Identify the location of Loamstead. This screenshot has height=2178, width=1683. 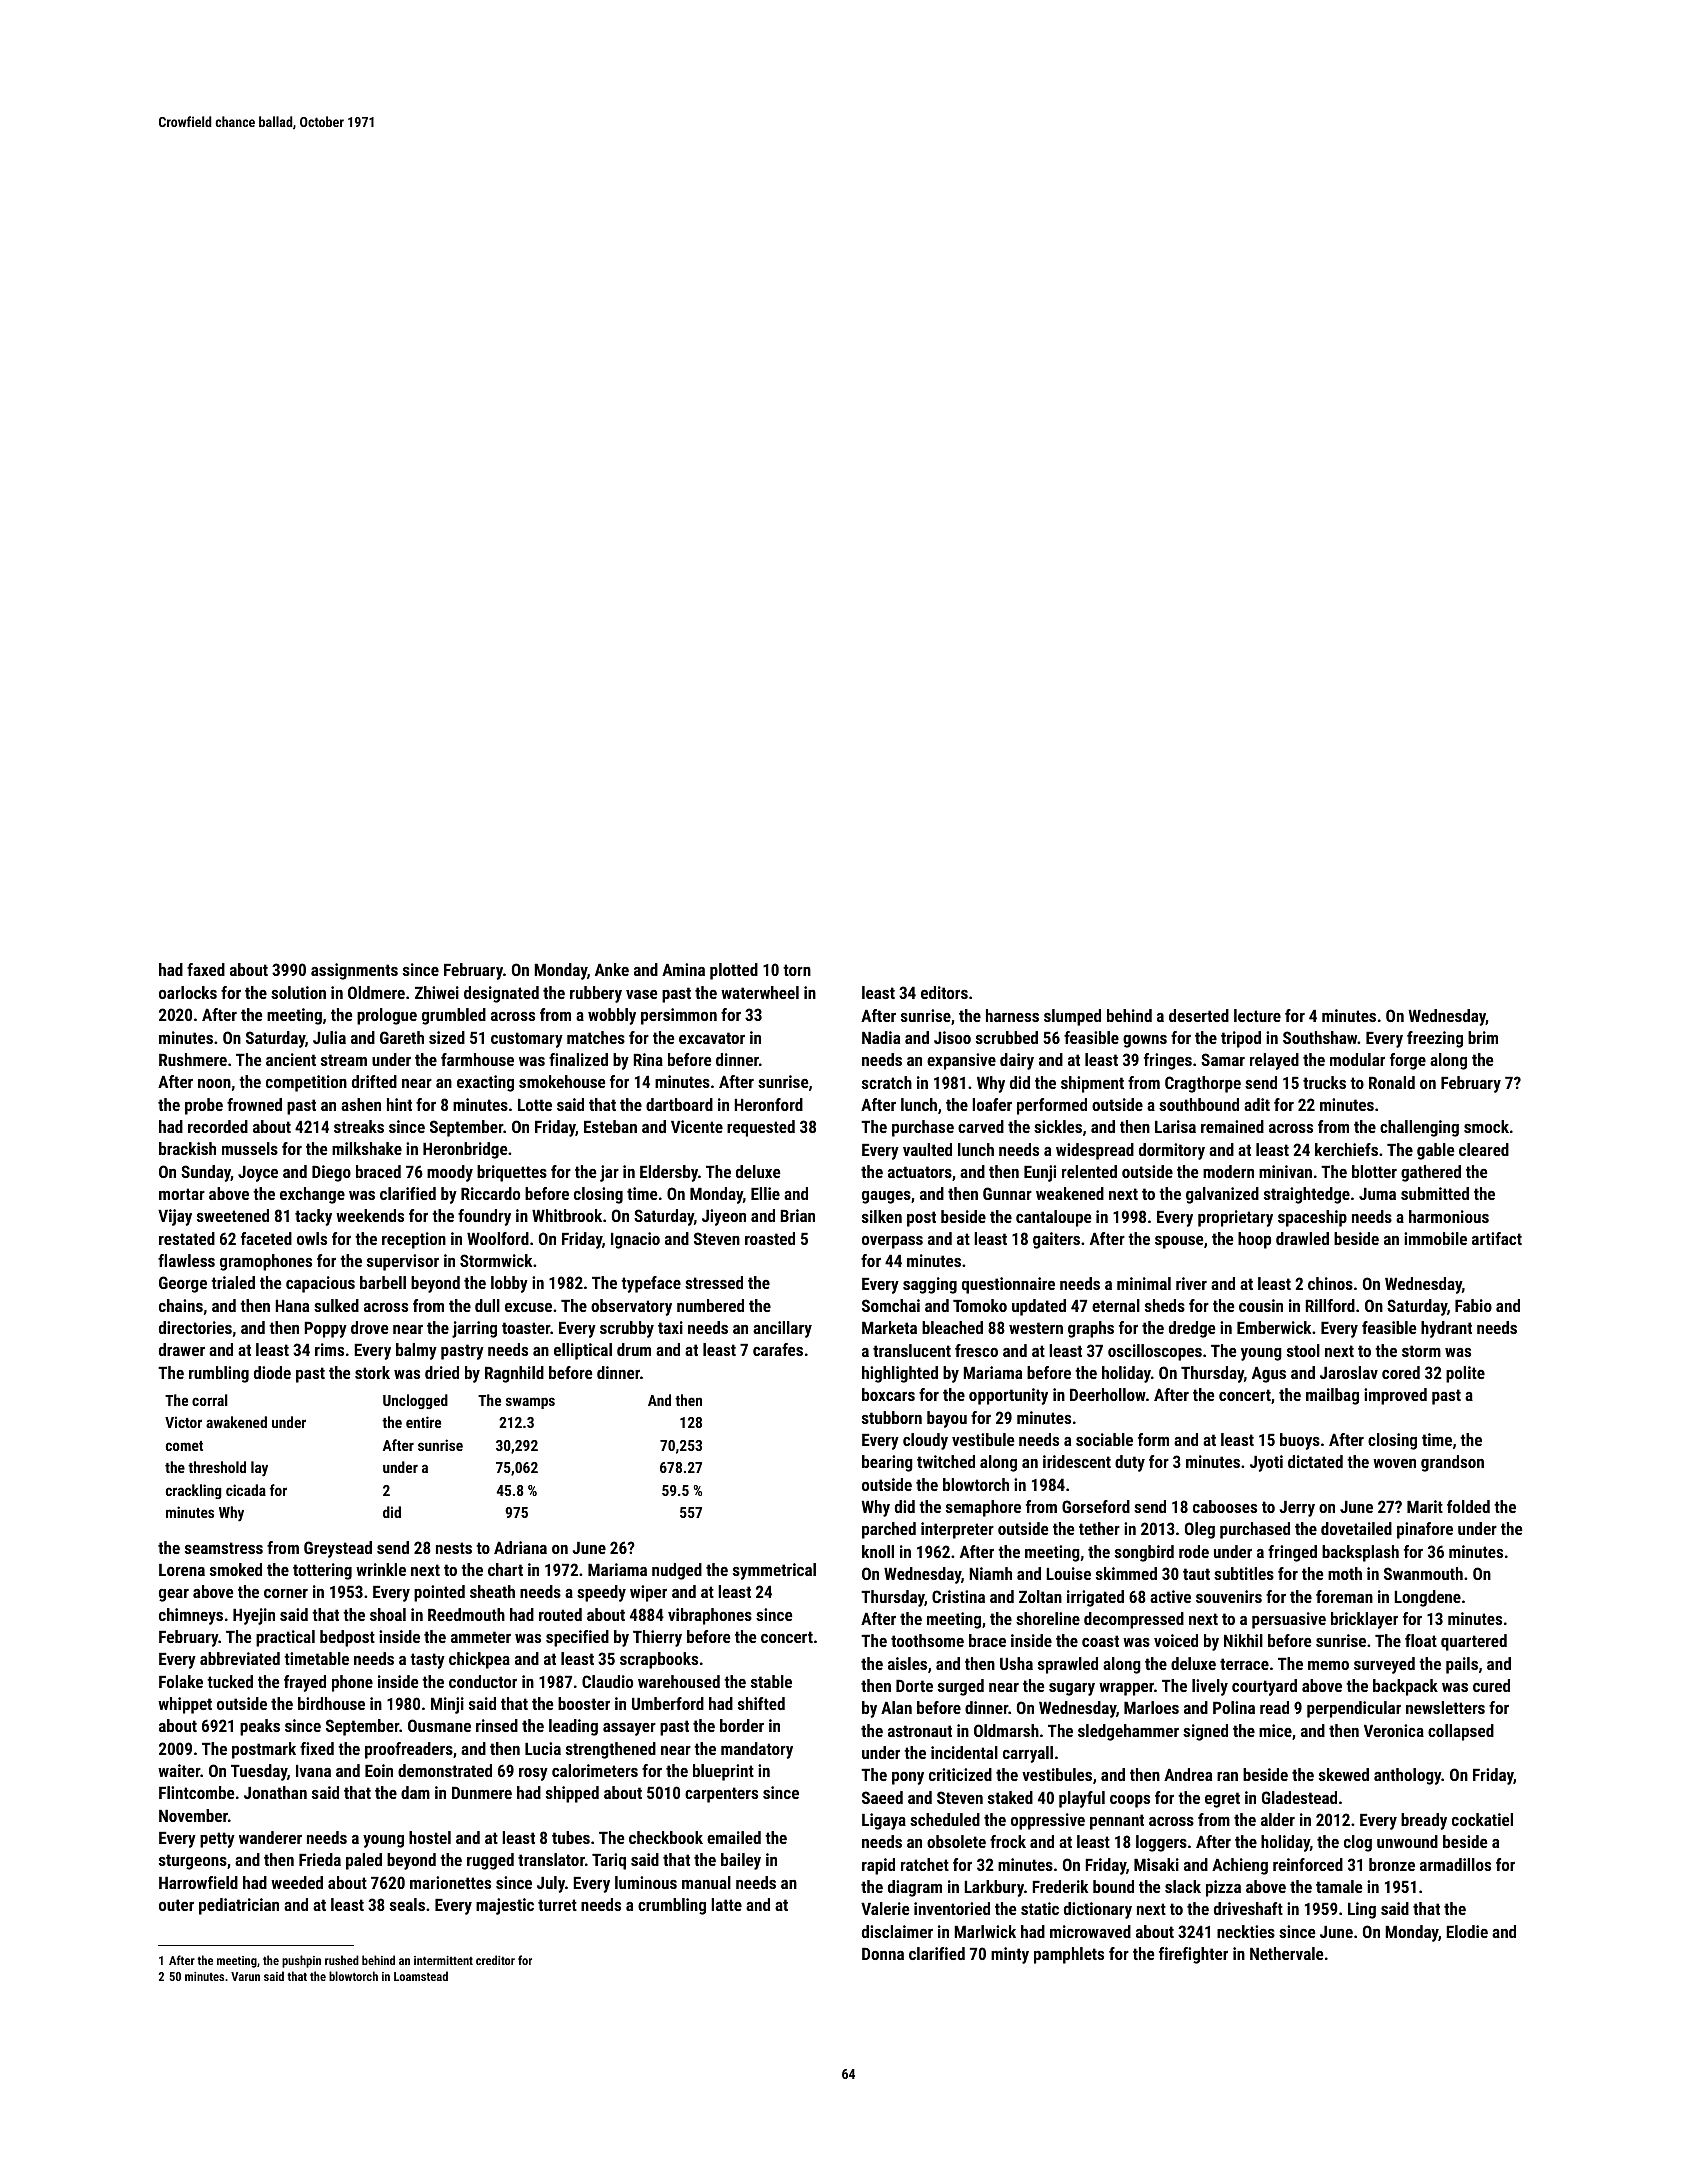
(421, 1976).
